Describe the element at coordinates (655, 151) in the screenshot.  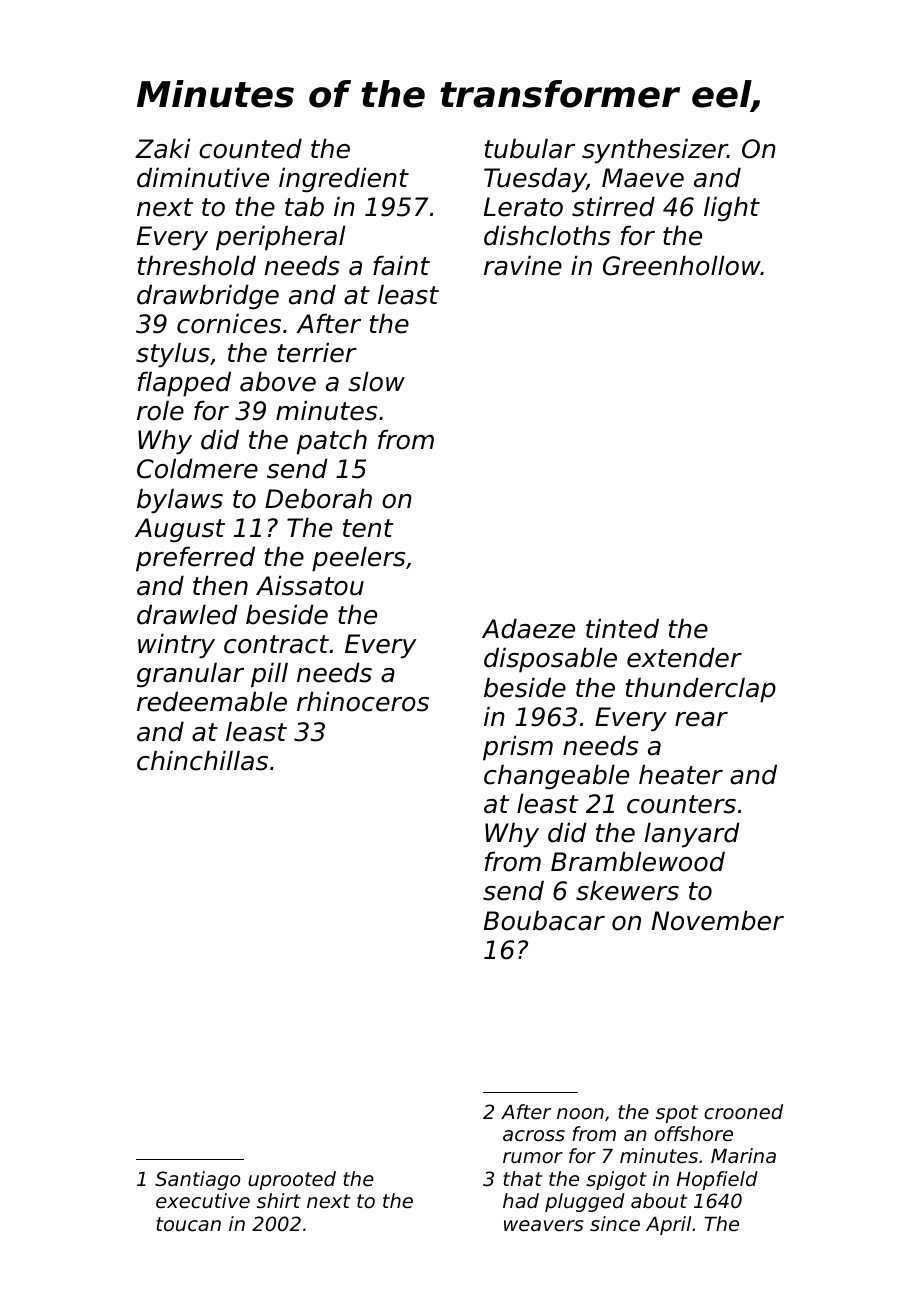
I see `synthesizer` at that location.
